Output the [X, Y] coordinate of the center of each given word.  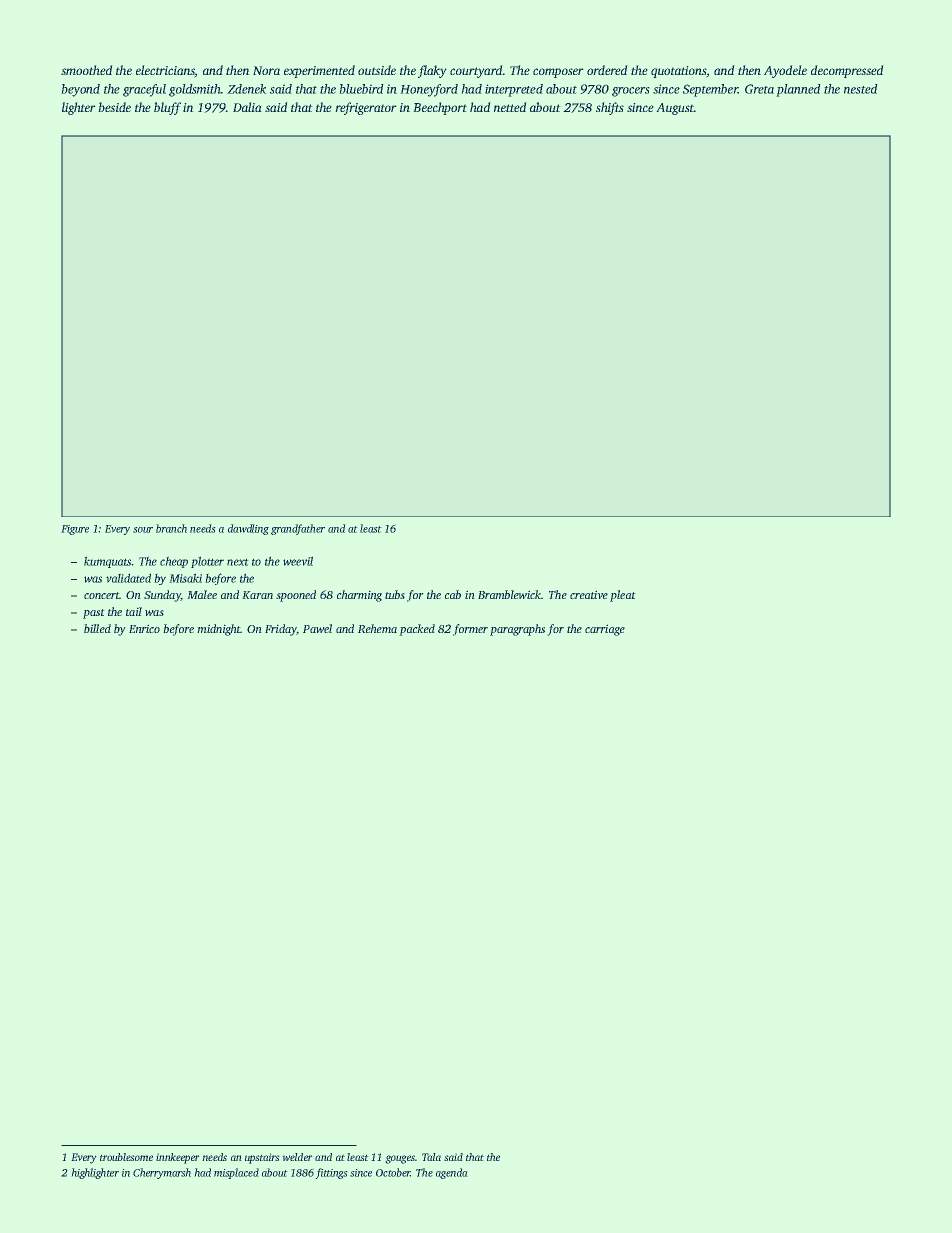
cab [453, 594]
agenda [452, 1173]
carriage [605, 630]
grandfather [298, 529]
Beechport [440, 108]
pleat [623, 596]
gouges [400, 1159]
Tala [431, 1157]
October [393, 1172]
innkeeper [178, 1158]
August [675, 109]
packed [417, 630]
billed [97, 628]
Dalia [247, 107]
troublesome [126, 1157]
